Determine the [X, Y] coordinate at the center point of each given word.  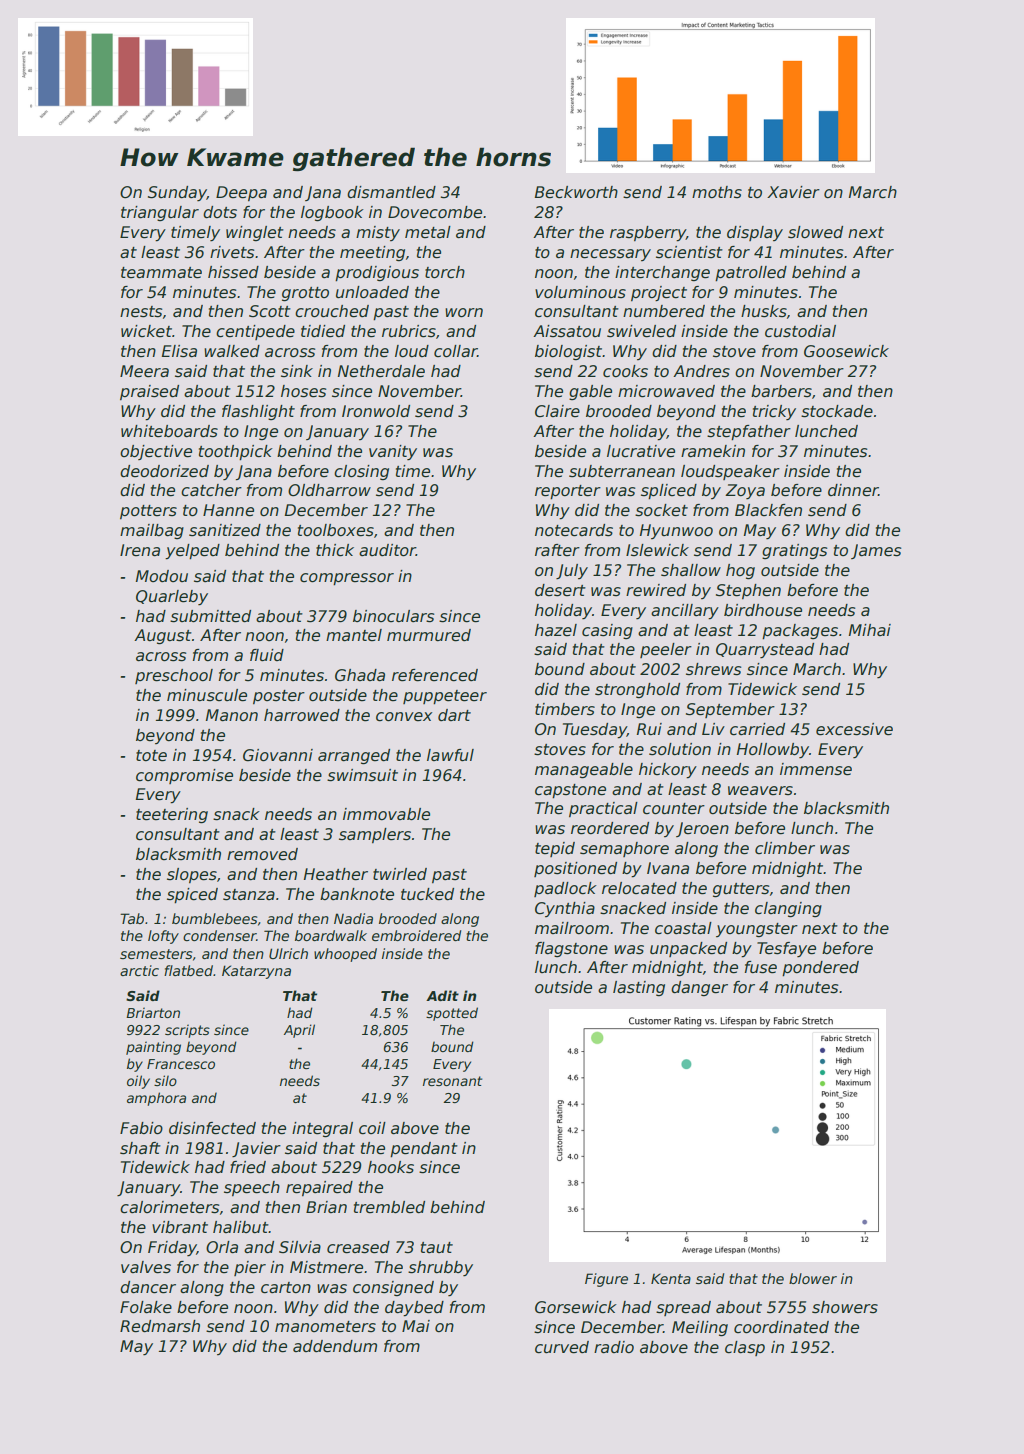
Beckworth [576, 192]
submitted [210, 616]
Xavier [793, 192]
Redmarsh [160, 1326]
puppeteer [445, 697]
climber [785, 848]
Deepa [241, 193]
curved [562, 1347]
